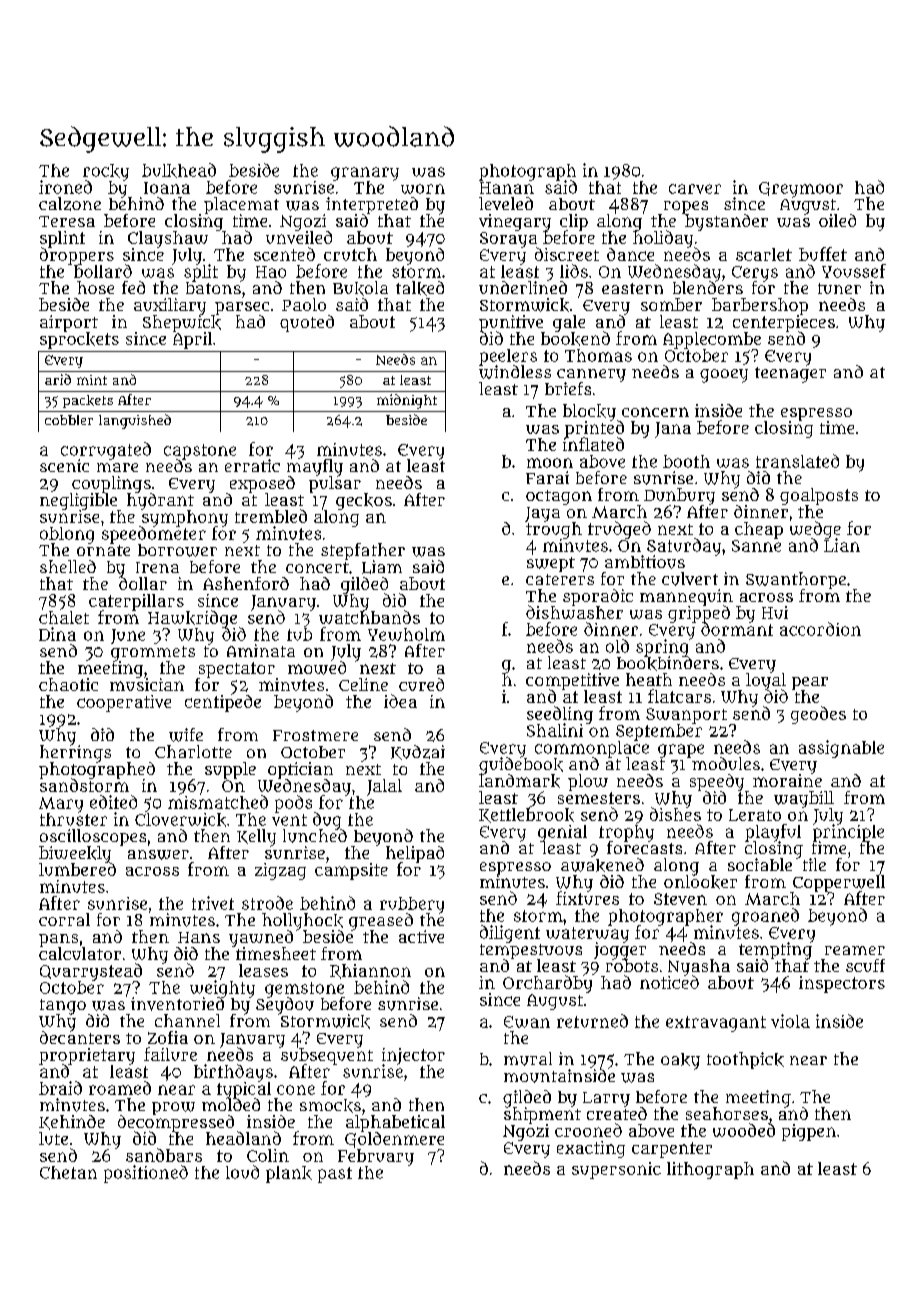 This screenshot has height=1308, width=924. What do you see at coordinates (797, 461) in the screenshot?
I see `translated` at bounding box center [797, 461].
